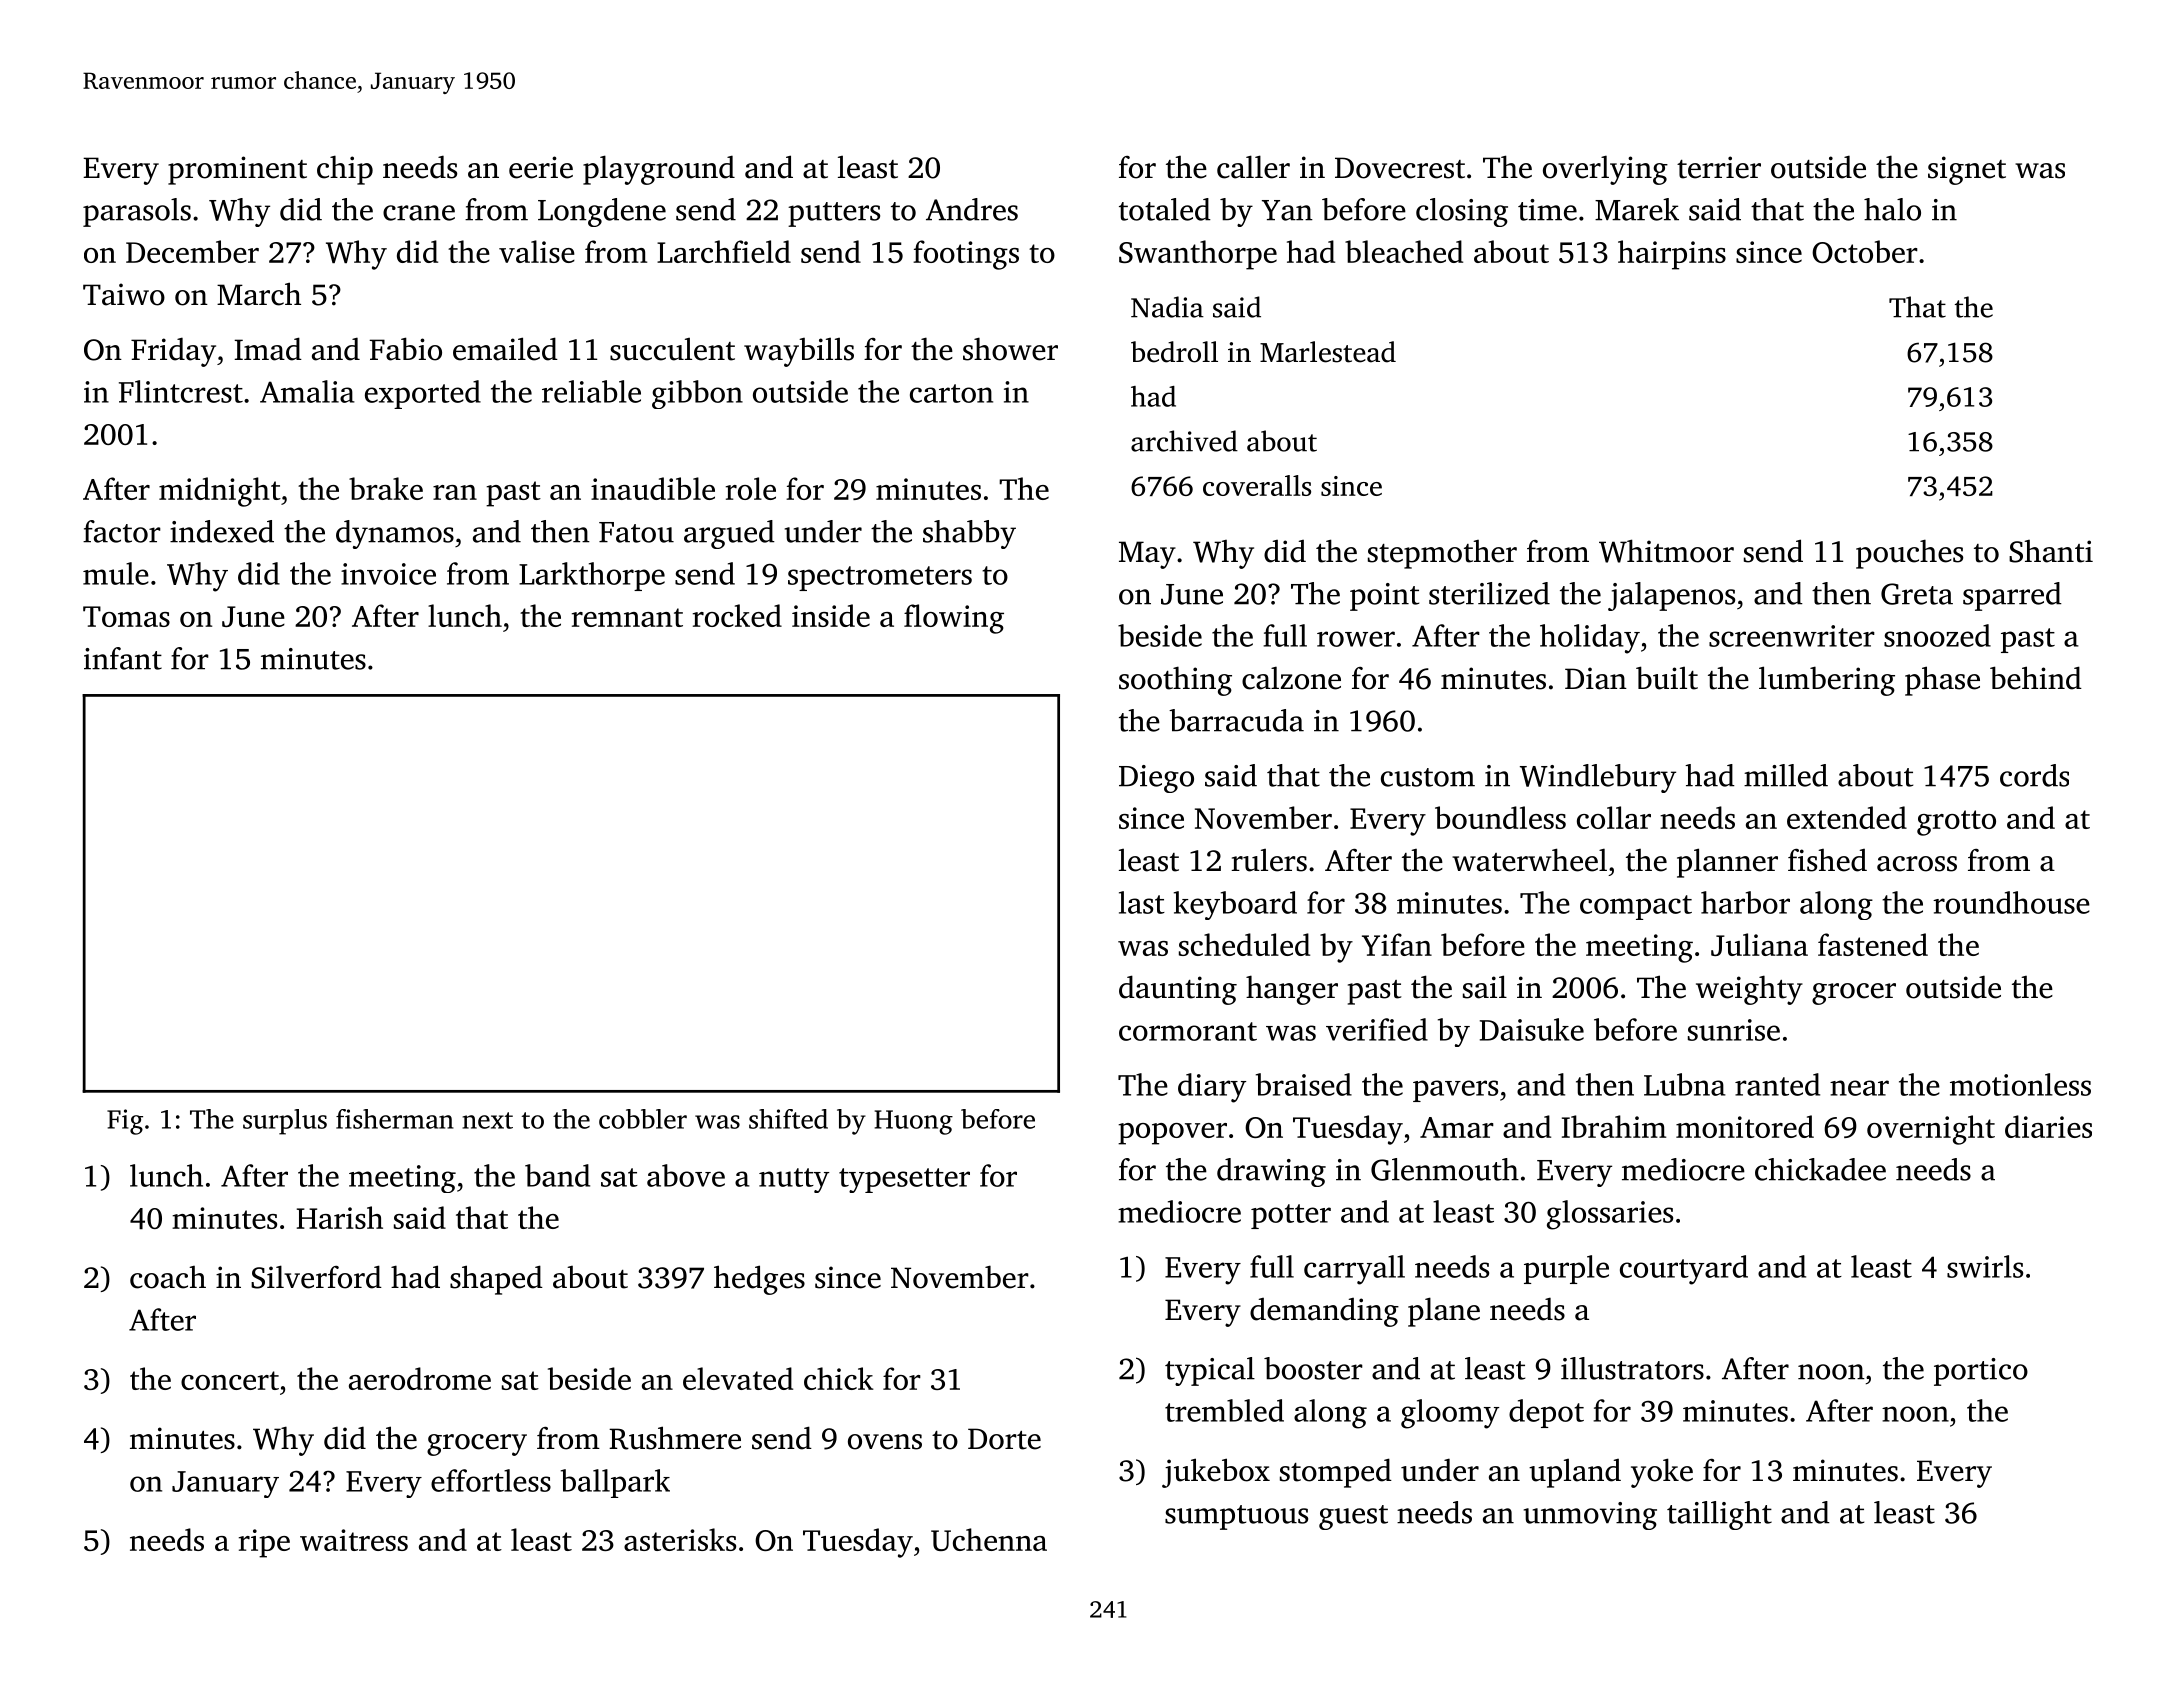 The image size is (2178, 1683). Describe the element at coordinates (557, 1175) in the screenshot. I see `band` at that location.
